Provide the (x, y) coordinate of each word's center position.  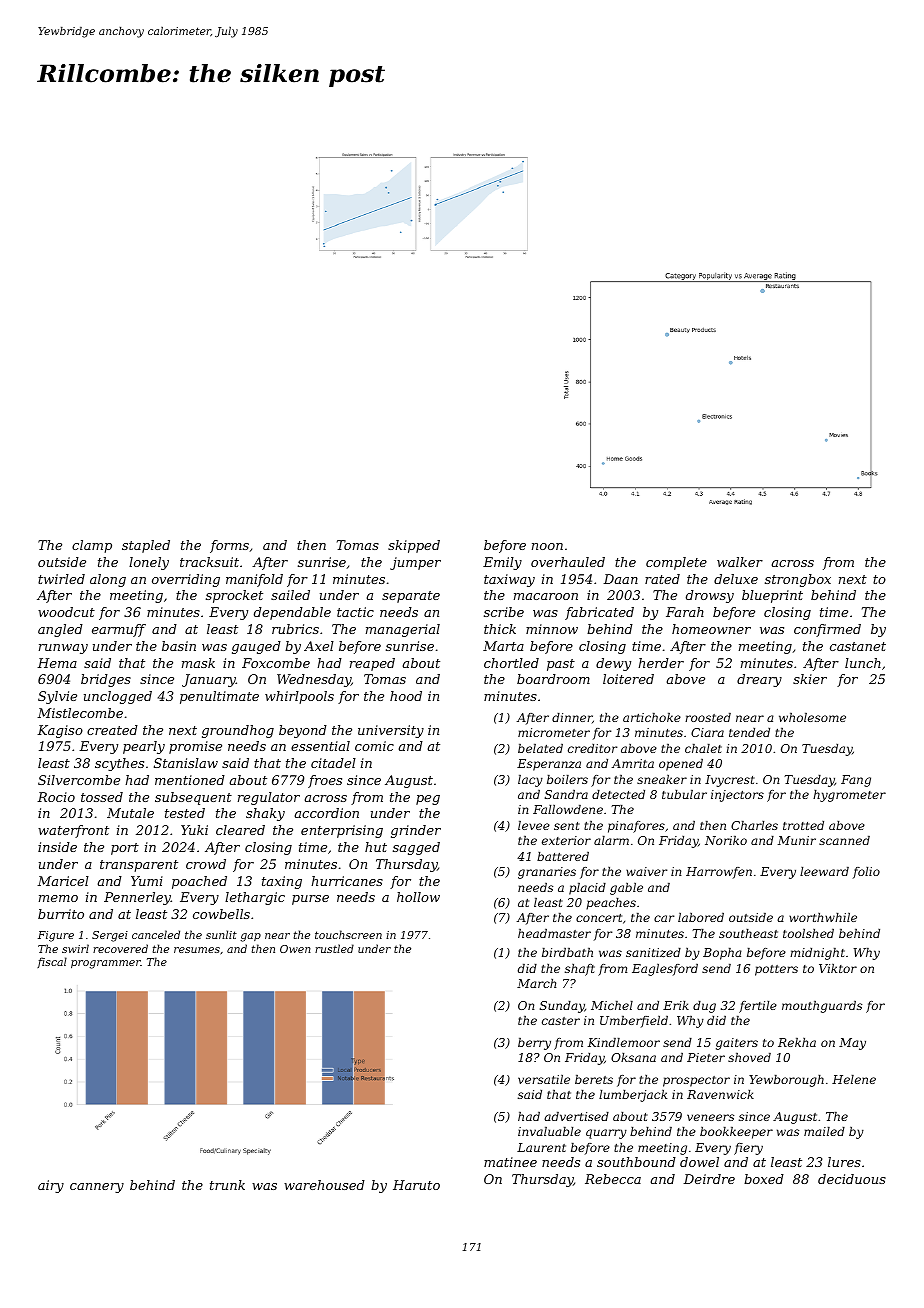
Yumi (147, 881)
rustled (334, 948)
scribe (504, 612)
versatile (544, 1079)
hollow (418, 897)
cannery (97, 1188)
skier (810, 679)
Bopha (722, 954)
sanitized (653, 953)
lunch (863, 663)
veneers (710, 1117)
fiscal (52, 962)
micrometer (554, 732)
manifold (254, 580)
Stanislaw (186, 763)
